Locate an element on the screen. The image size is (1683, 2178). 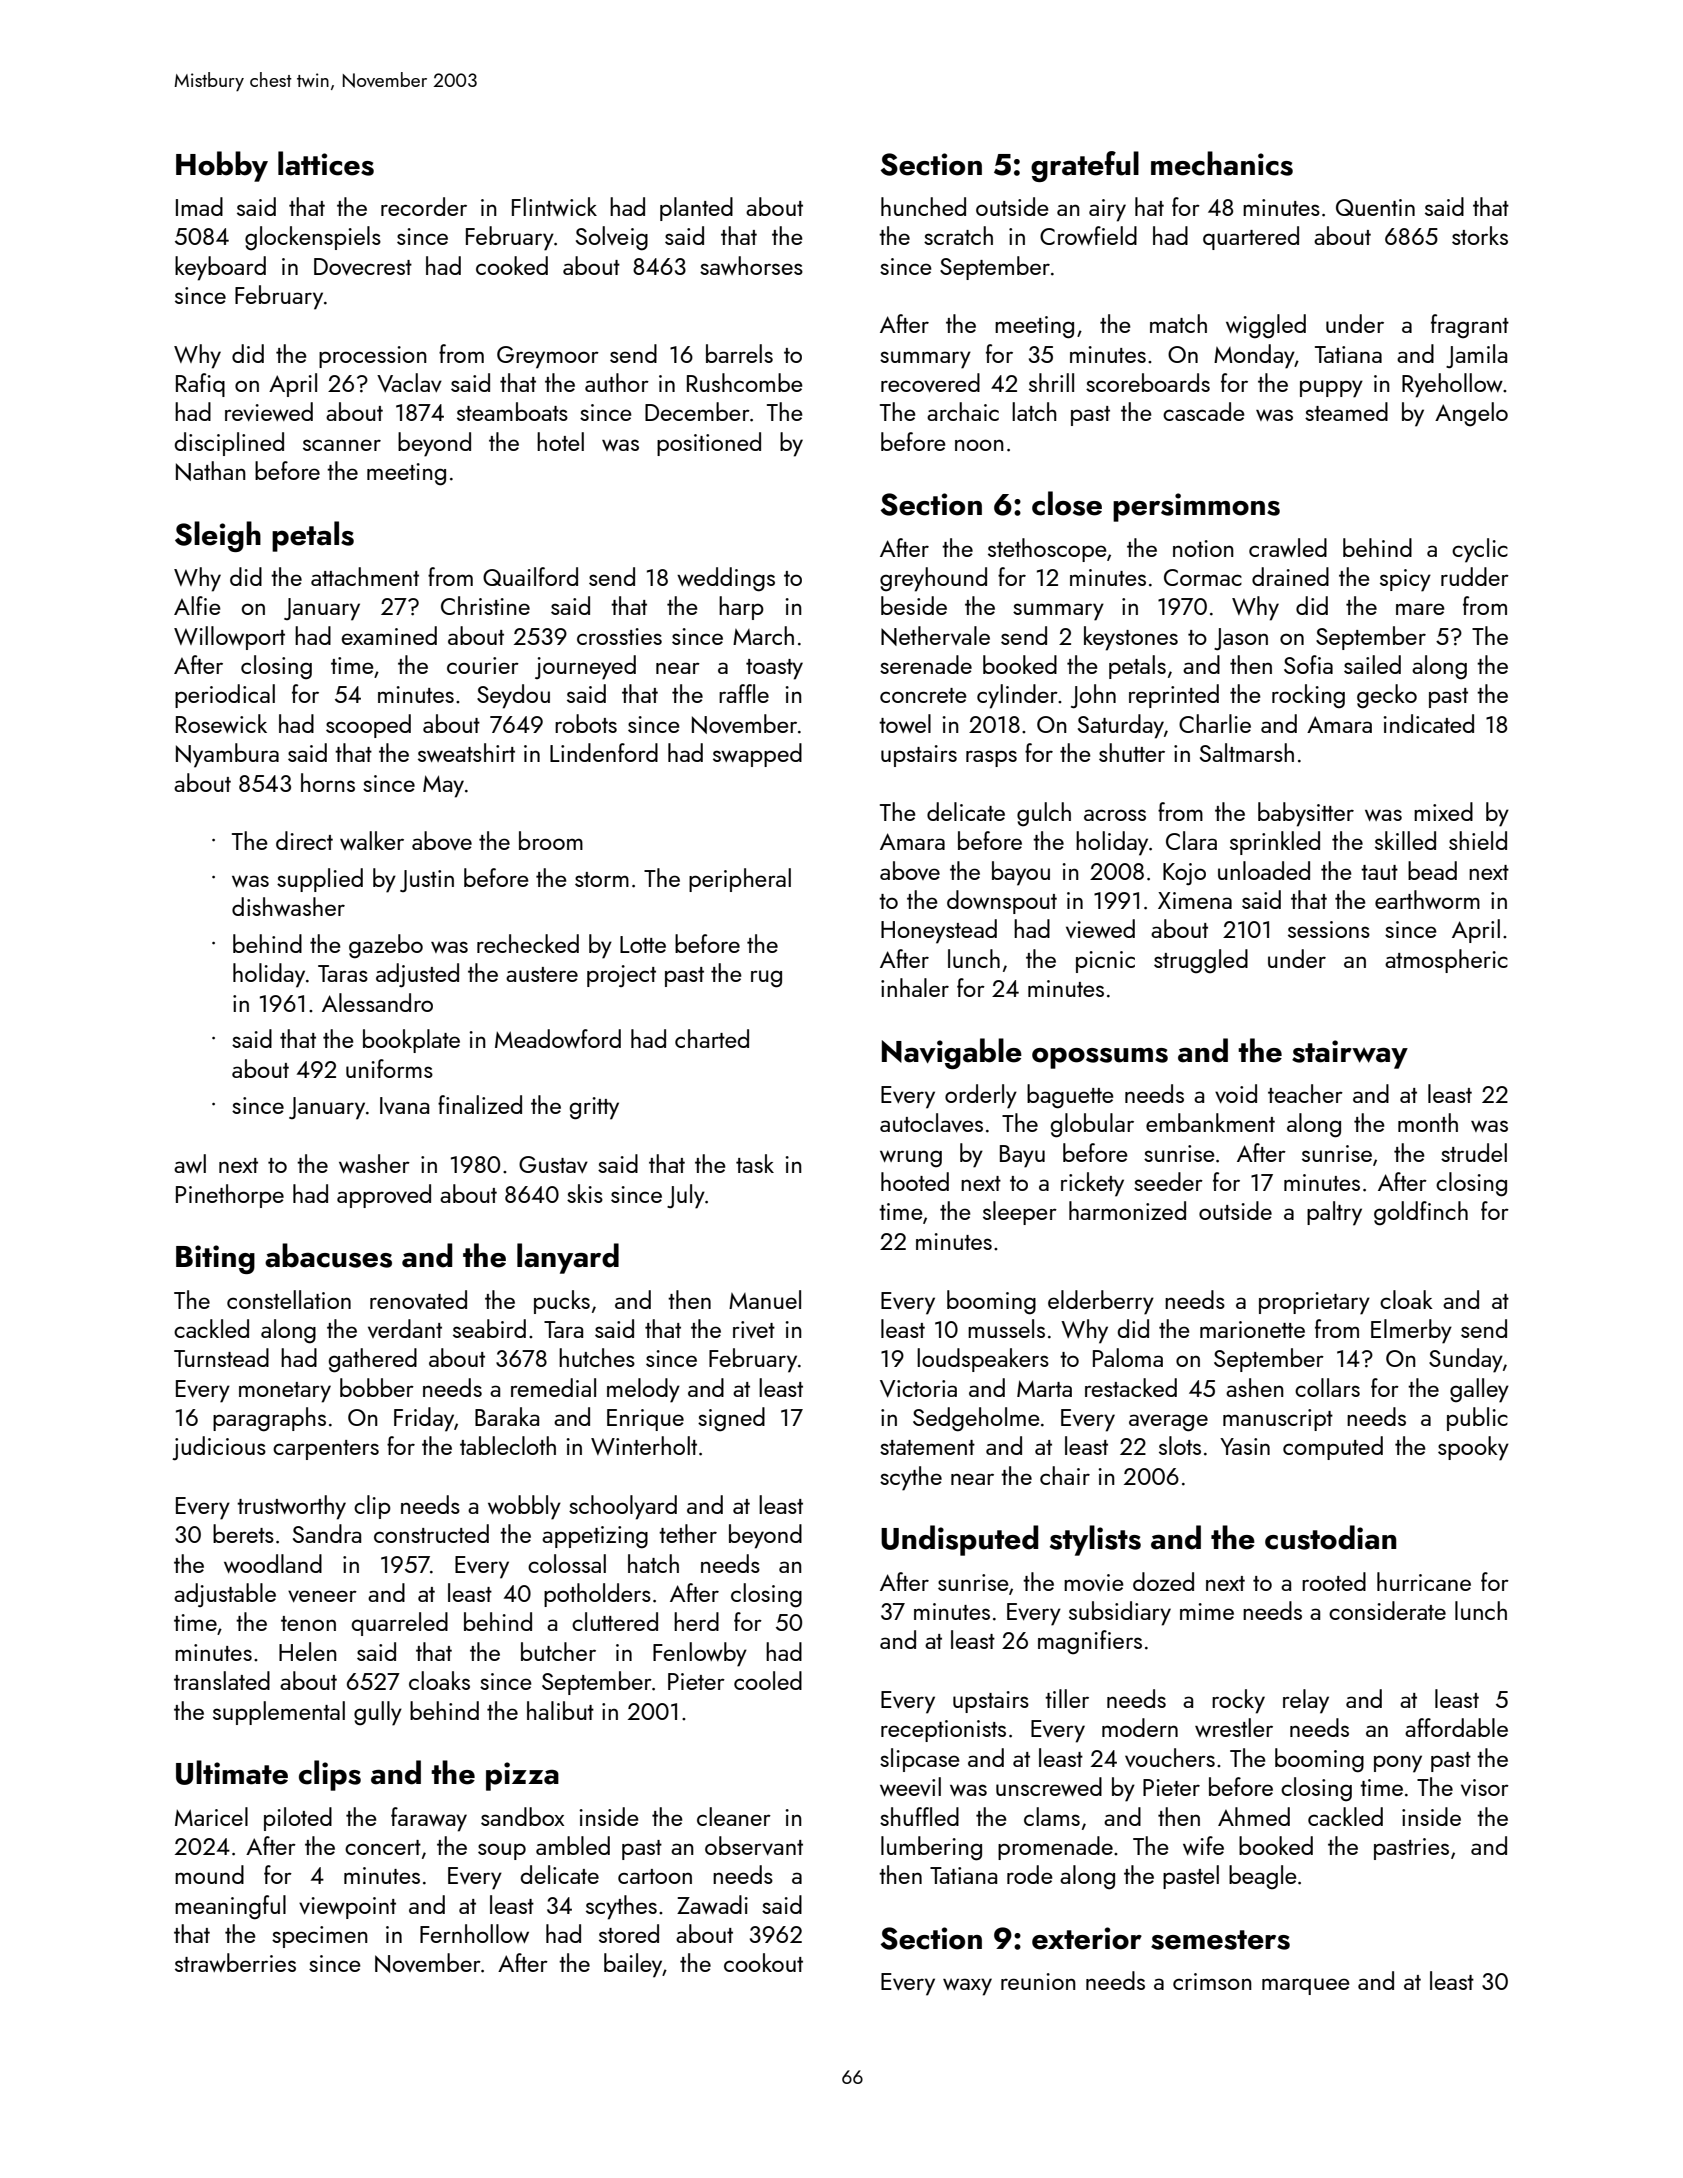
grateful is located at coordinates (1085, 166).
